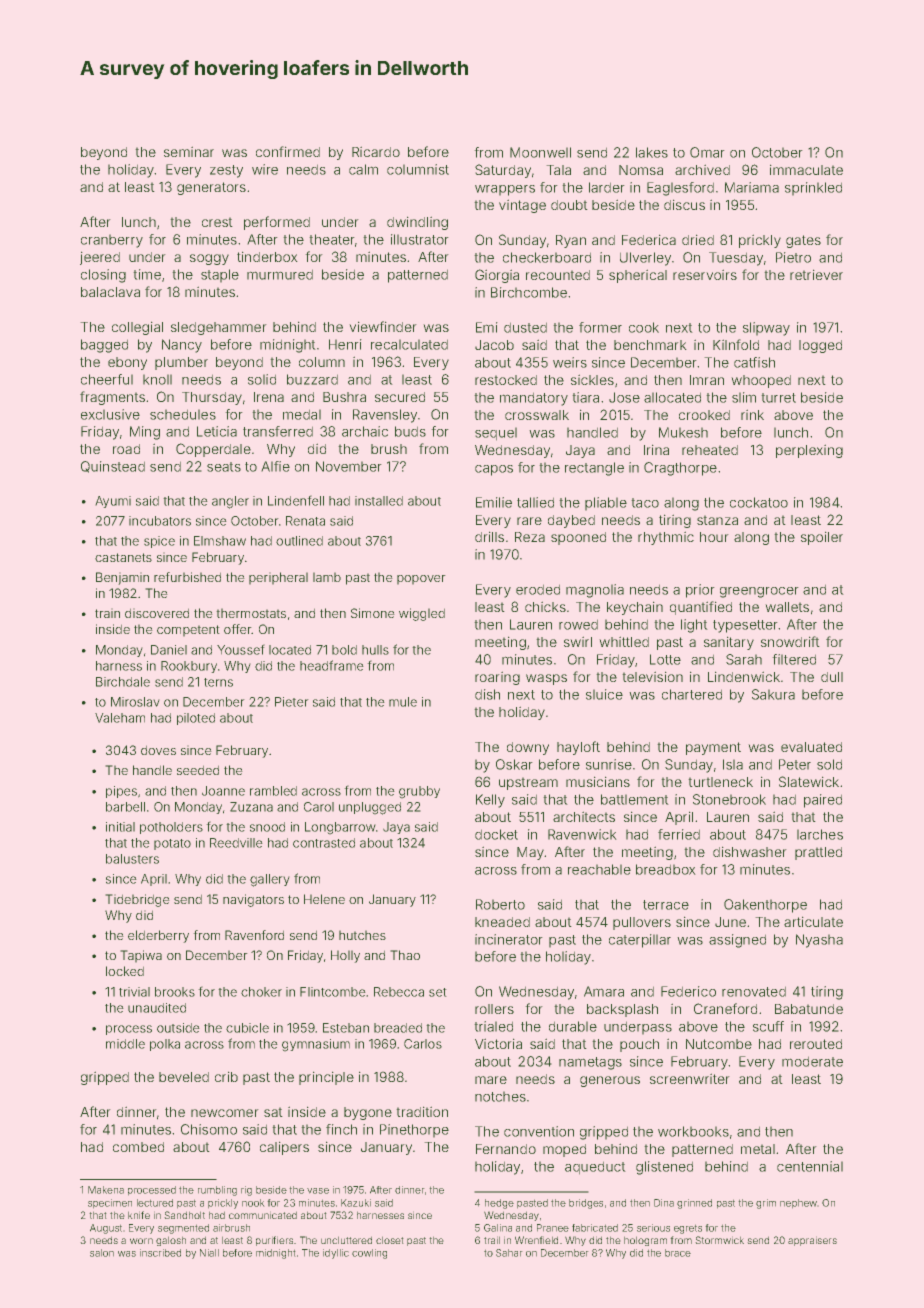  What do you see at coordinates (299, 541) in the document?
I see `outlined` at bounding box center [299, 541].
